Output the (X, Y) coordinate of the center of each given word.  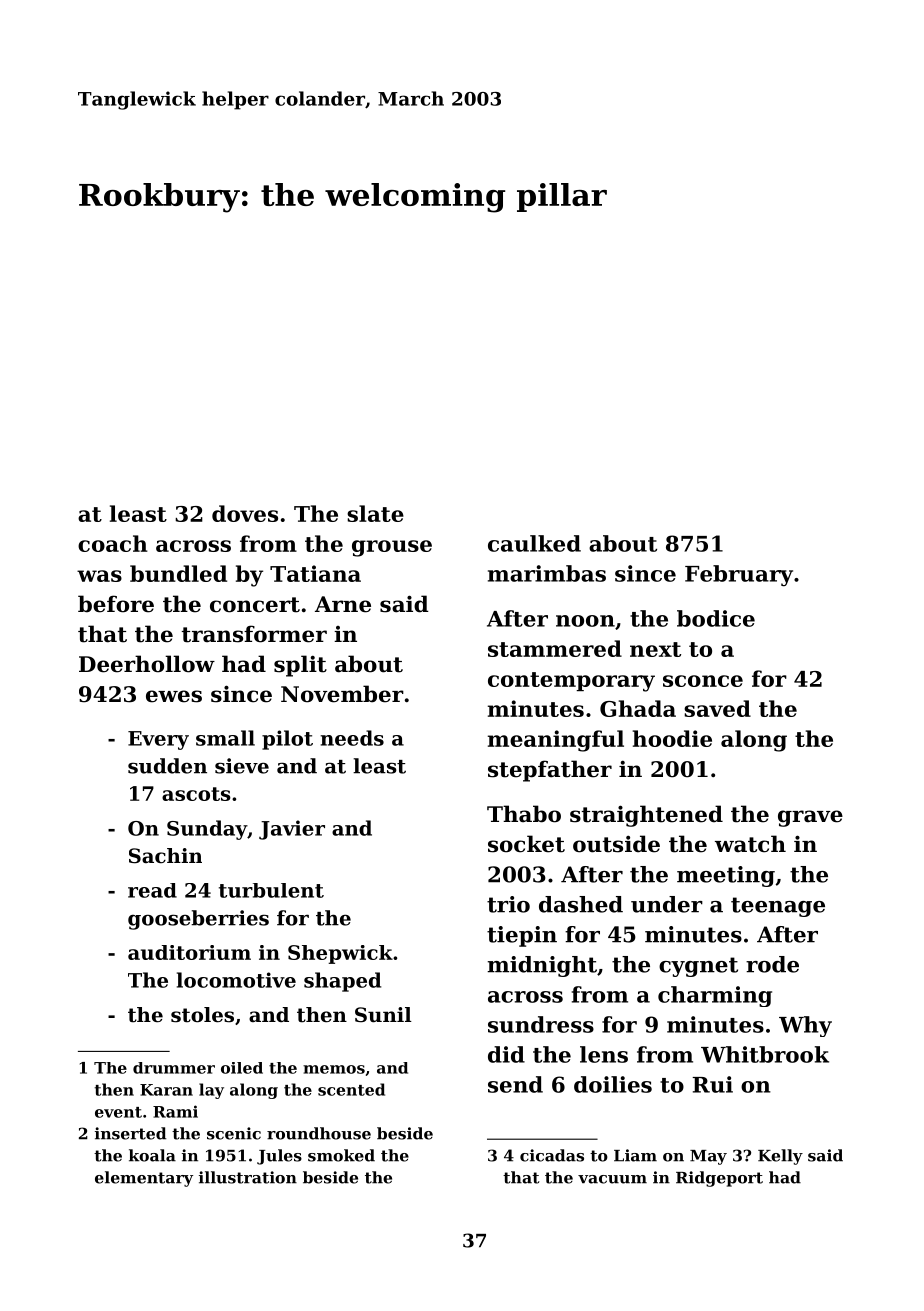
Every (158, 740)
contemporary (571, 682)
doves (245, 513)
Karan (166, 1090)
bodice (716, 618)
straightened (646, 816)
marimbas (547, 573)
